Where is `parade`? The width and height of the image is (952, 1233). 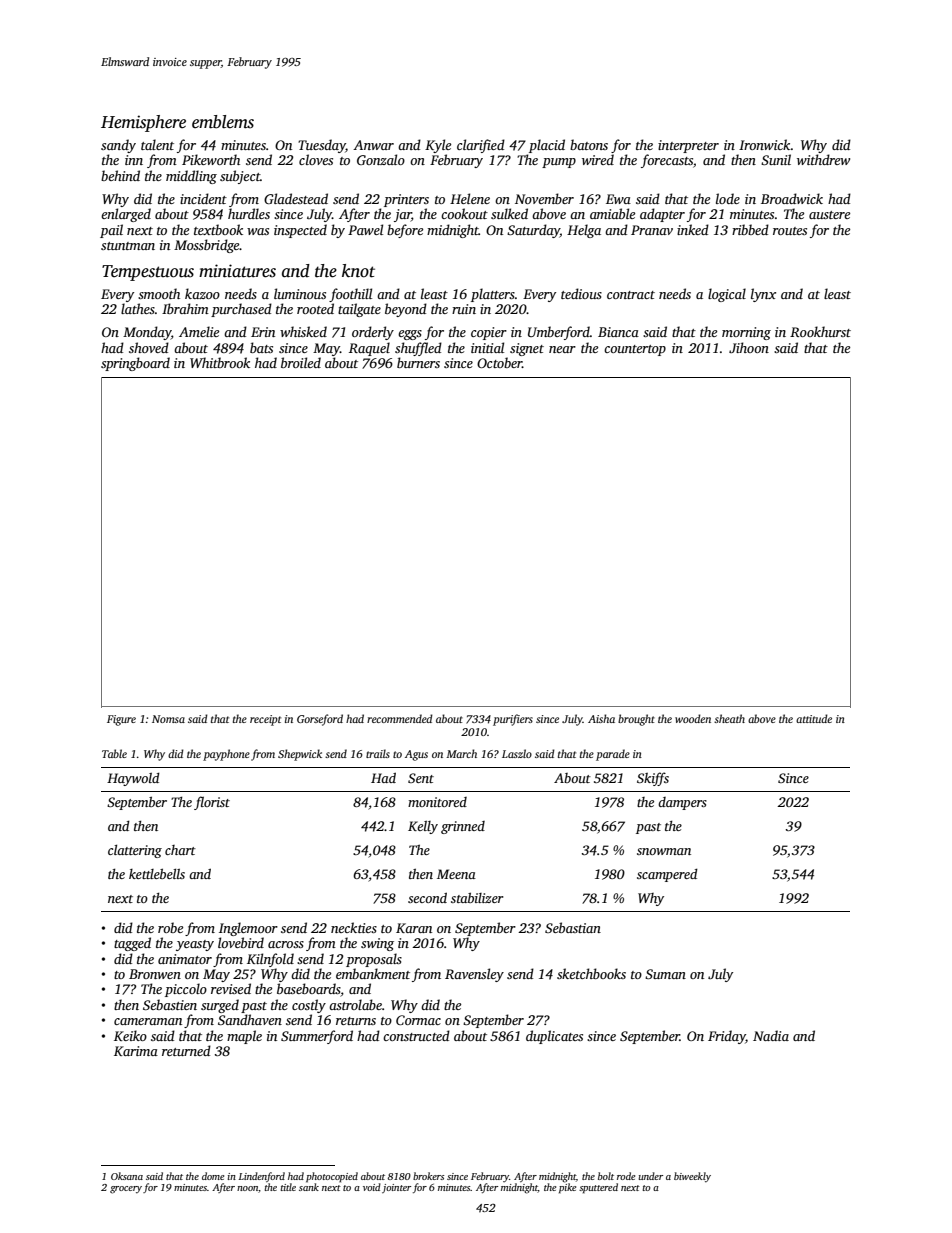 parade is located at coordinates (613, 755).
